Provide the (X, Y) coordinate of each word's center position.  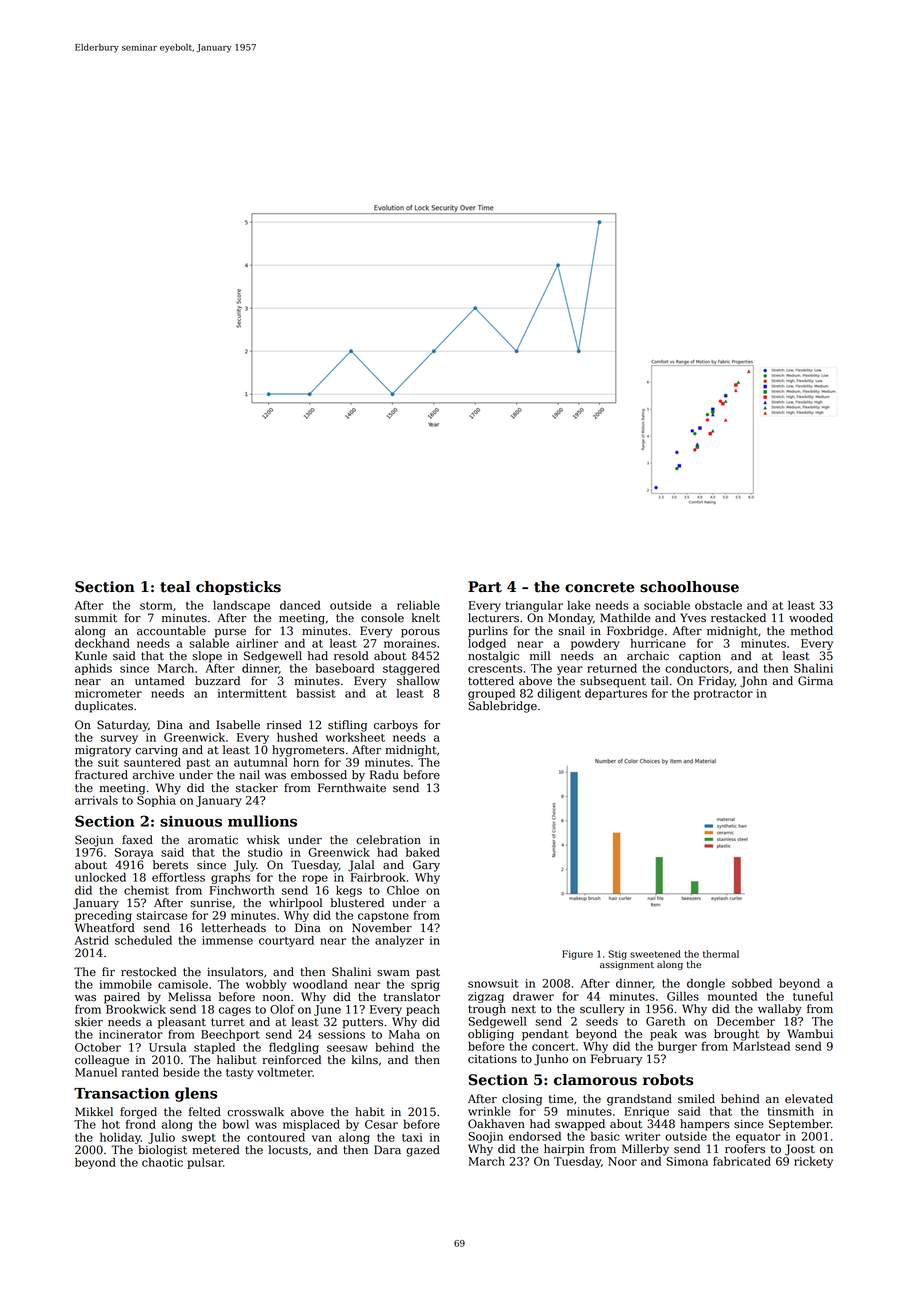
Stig (617, 955)
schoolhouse (689, 587)
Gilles (683, 996)
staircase (161, 915)
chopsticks (238, 588)
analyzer (399, 941)
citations (492, 1059)
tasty (239, 1074)
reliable (418, 605)
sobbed (752, 983)
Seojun (94, 841)
